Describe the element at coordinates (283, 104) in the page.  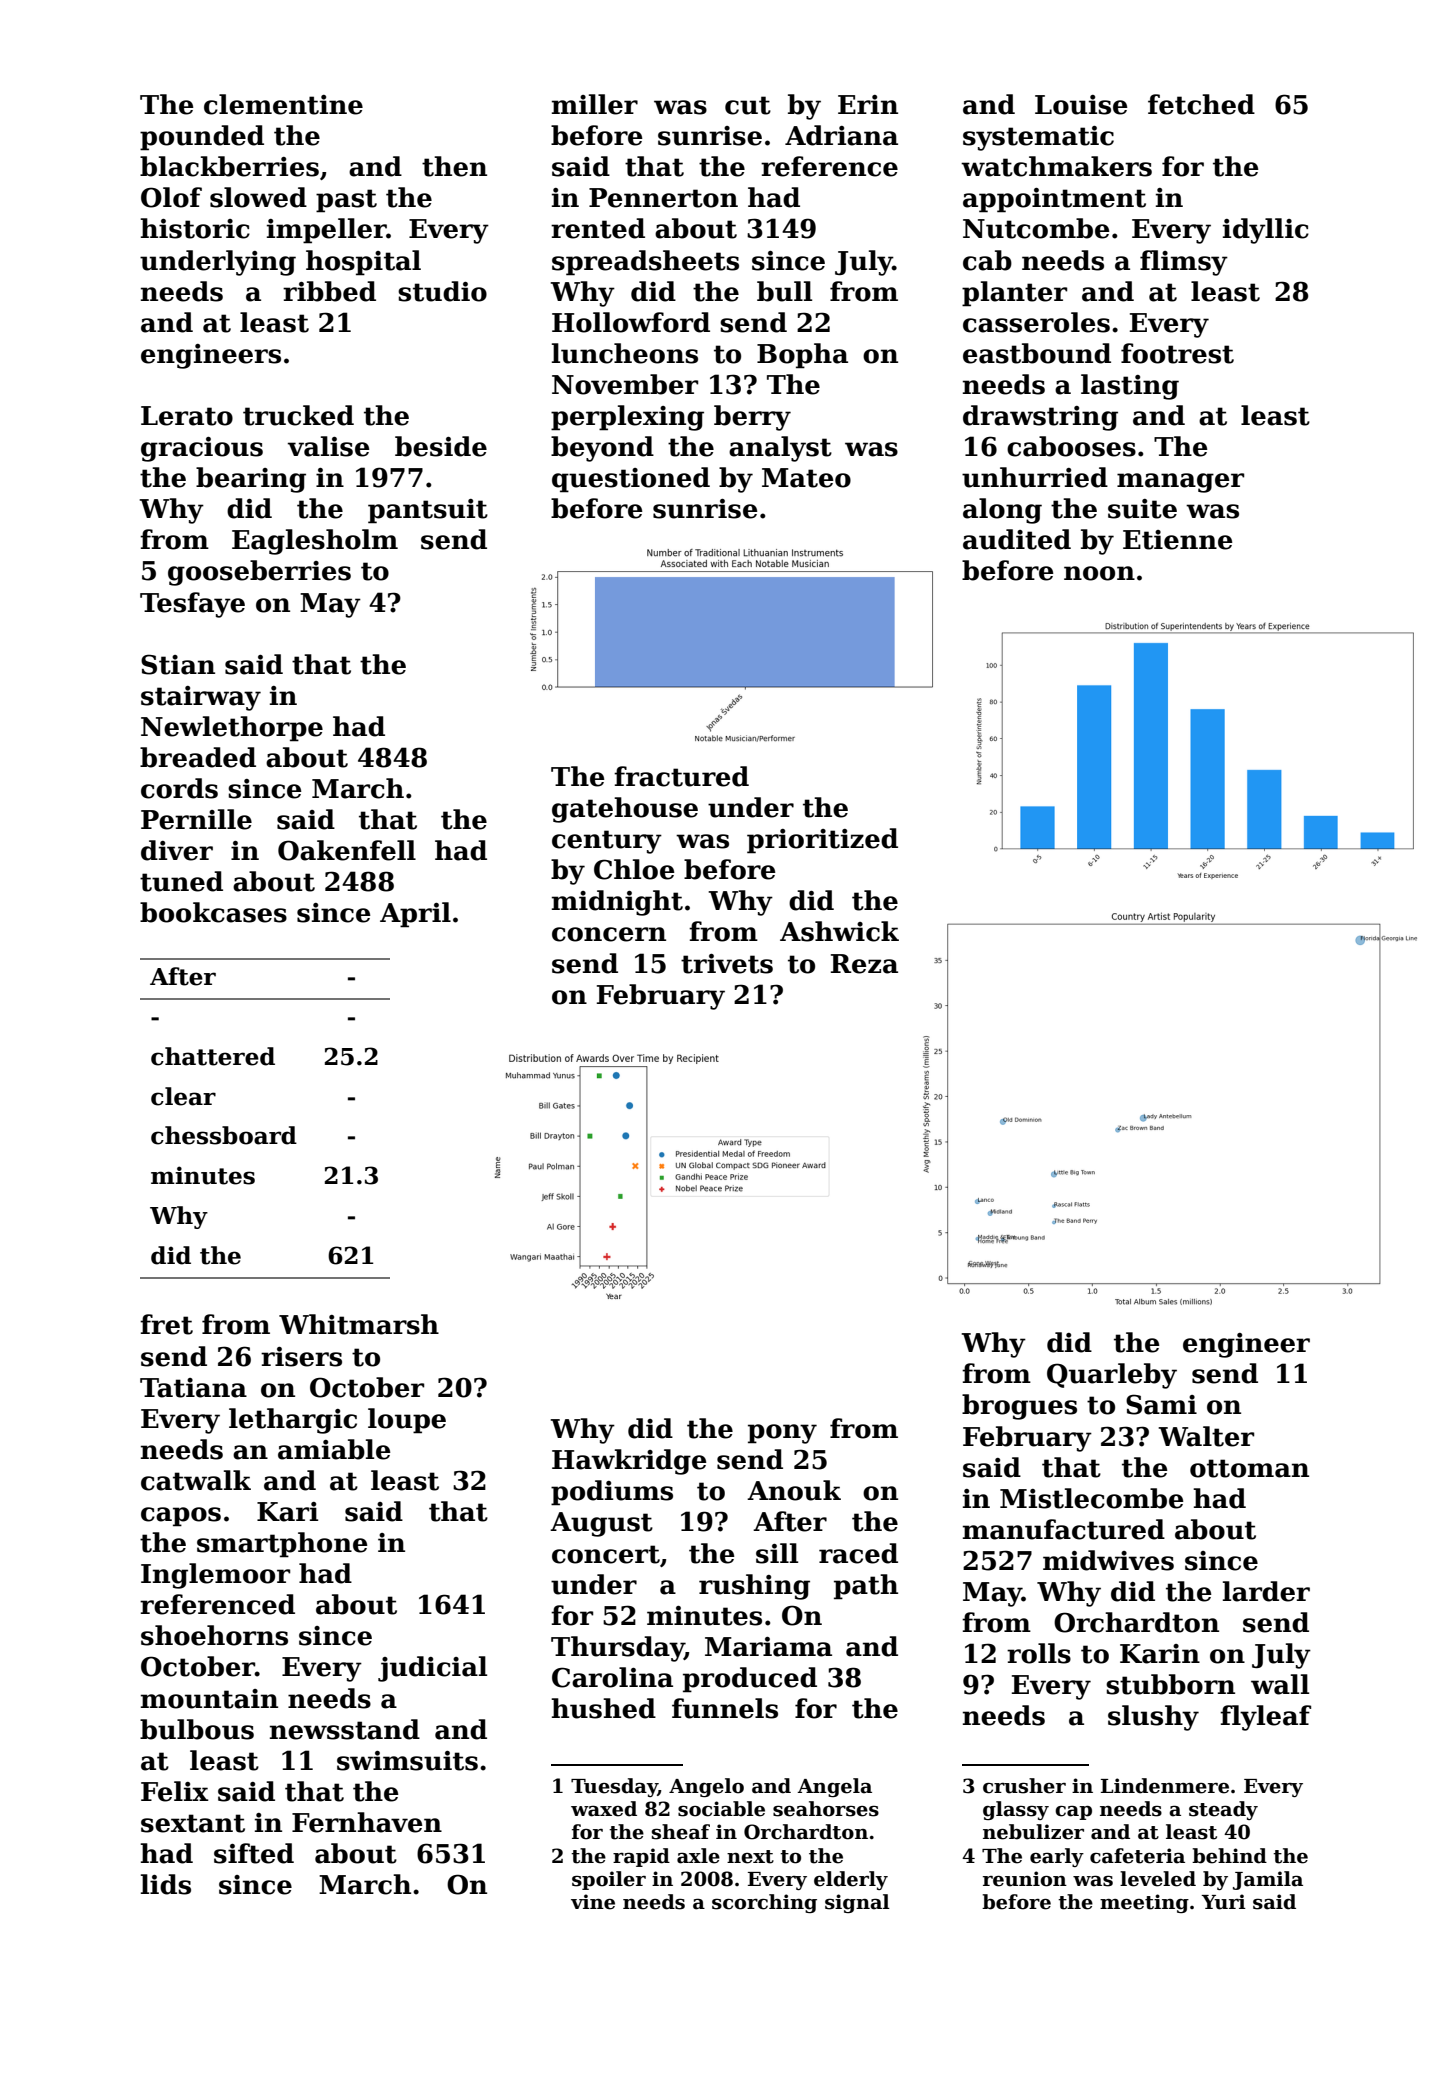
I see `clementine` at that location.
